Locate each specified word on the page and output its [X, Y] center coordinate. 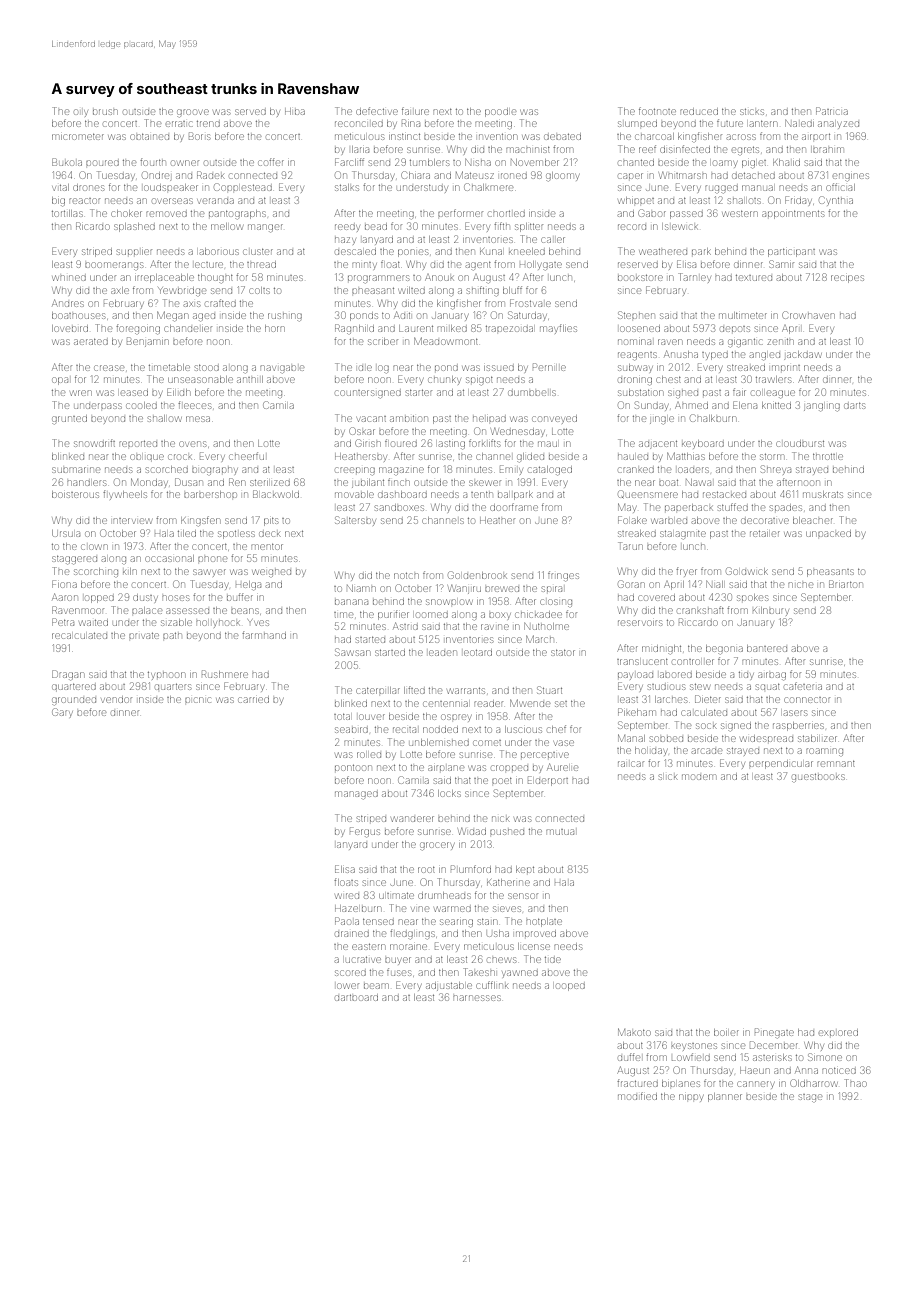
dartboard [356, 998]
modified [637, 1096]
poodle [500, 113]
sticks [752, 112]
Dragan [68, 674]
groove [193, 112]
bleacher [813, 520]
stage [810, 1098]
